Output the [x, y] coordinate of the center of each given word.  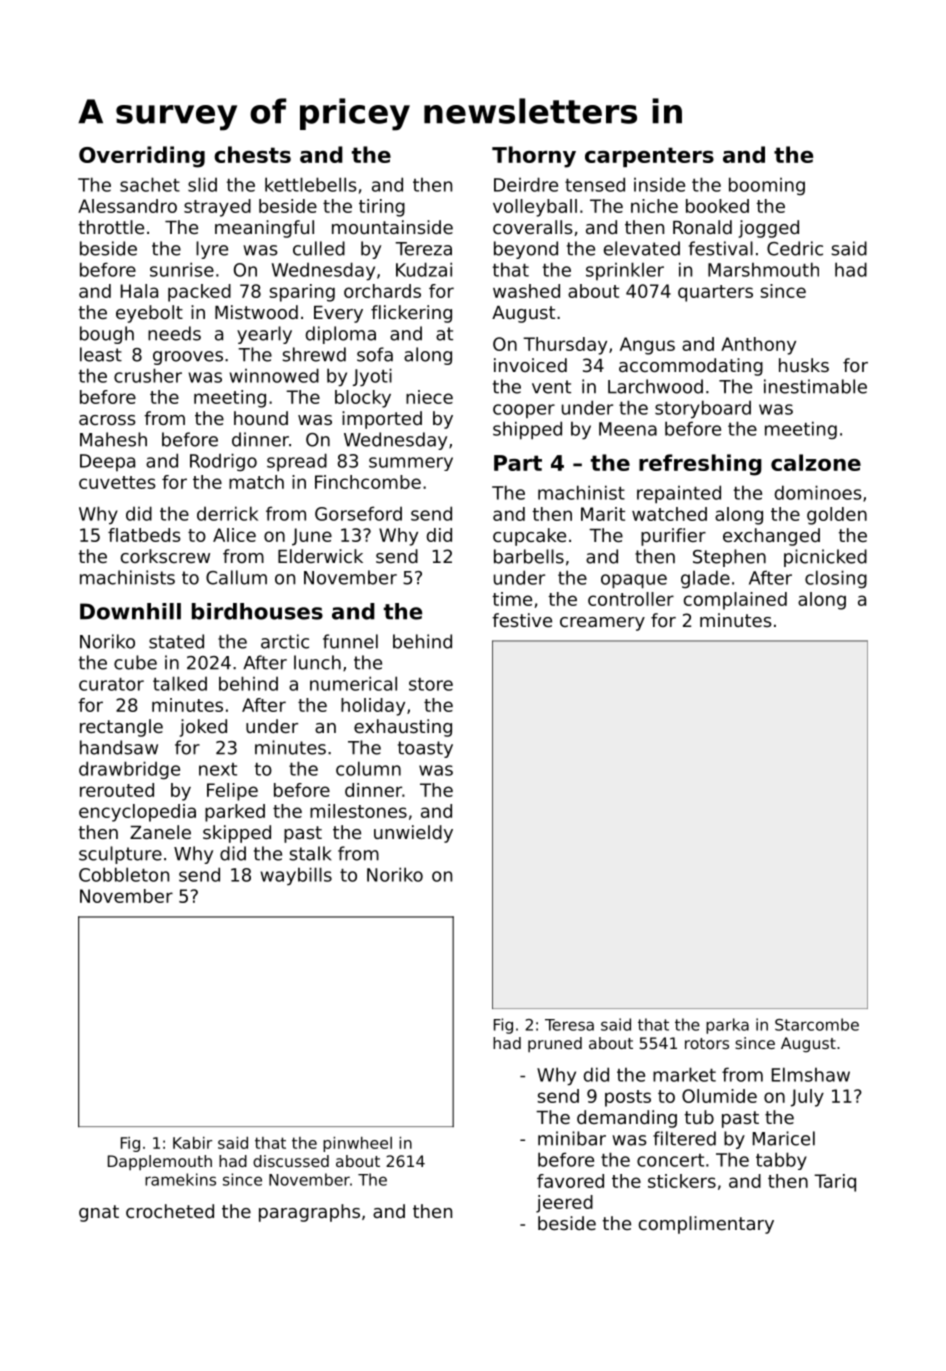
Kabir [192, 1143]
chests [252, 154]
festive [522, 620]
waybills [296, 876]
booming [767, 186]
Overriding [142, 157]
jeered [564, 1204]
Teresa [569, 1025]
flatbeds [144, 535]
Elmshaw [811, 1074]
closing [836, 579]
